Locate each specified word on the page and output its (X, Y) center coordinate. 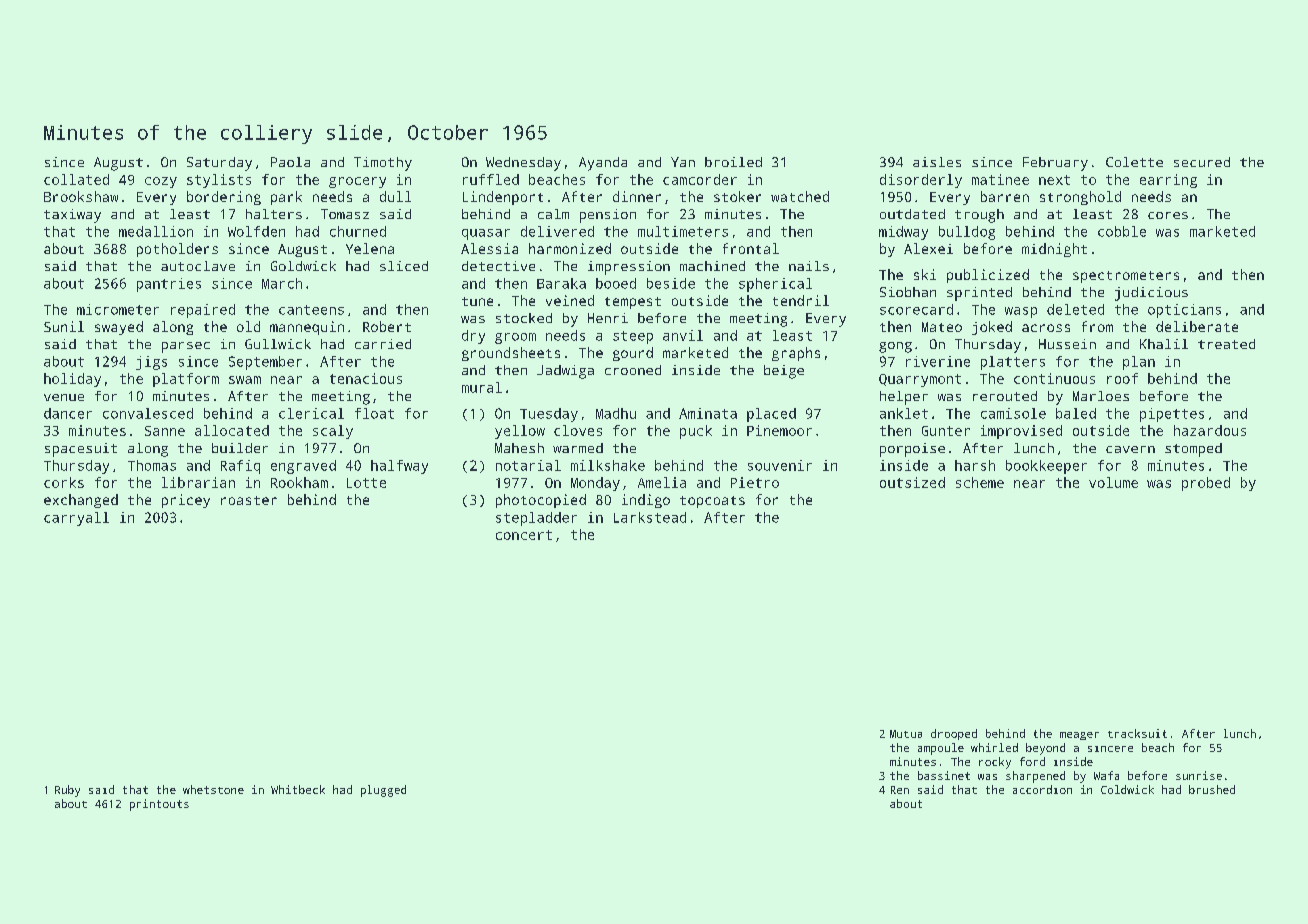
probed (1206, 484)
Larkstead (650, 517)
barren (1005, 196)
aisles (937, 162)
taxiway (72, 216)
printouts (159, 805)
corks (64, 482)
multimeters (683, 231)
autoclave (198, 266)
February (1055, 164)
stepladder (536, 519)
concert (524, 535)
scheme (980, 482)
